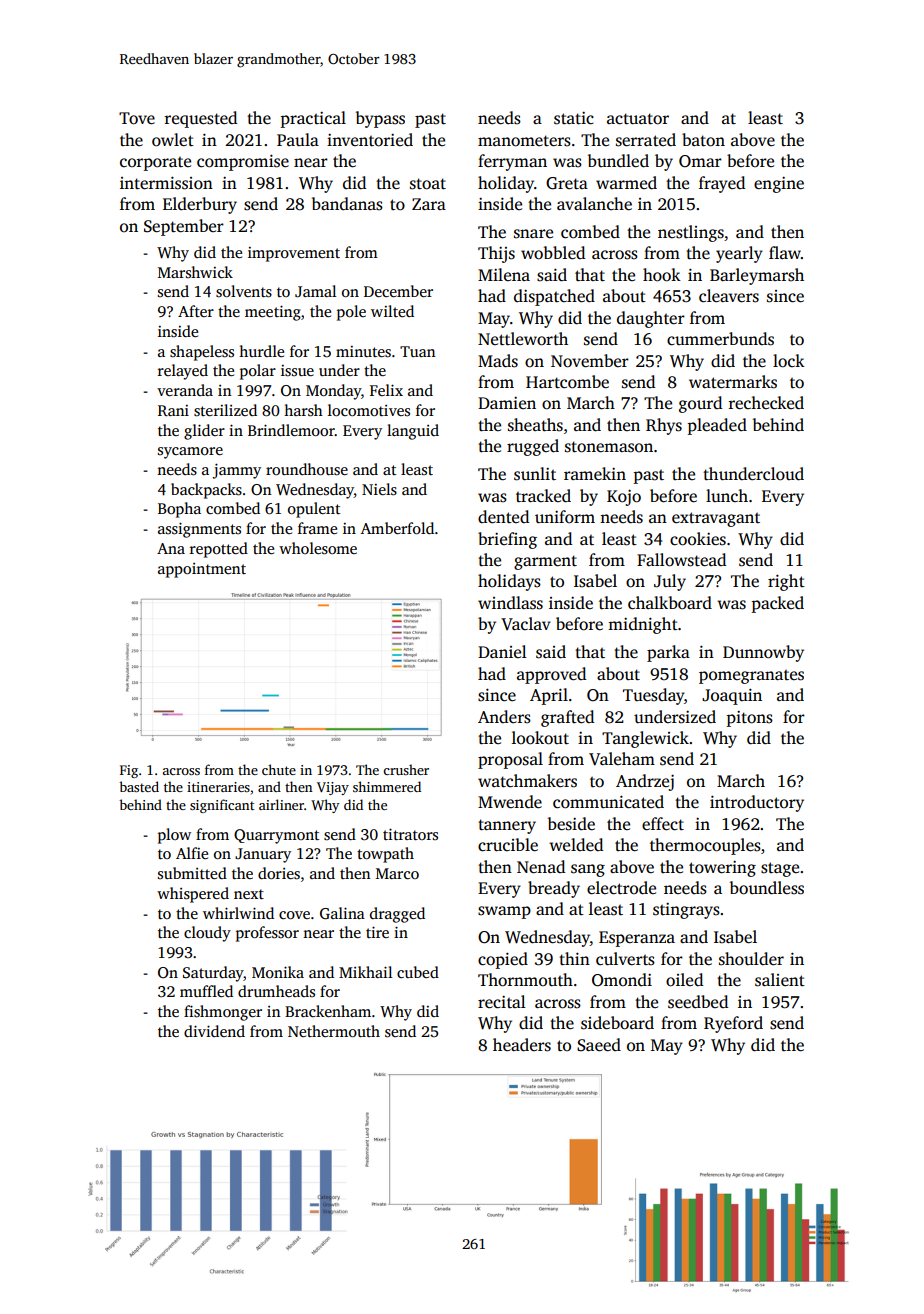  Describe the element at coordinates (397, 915) in the page. I see `dragged` at that location.
